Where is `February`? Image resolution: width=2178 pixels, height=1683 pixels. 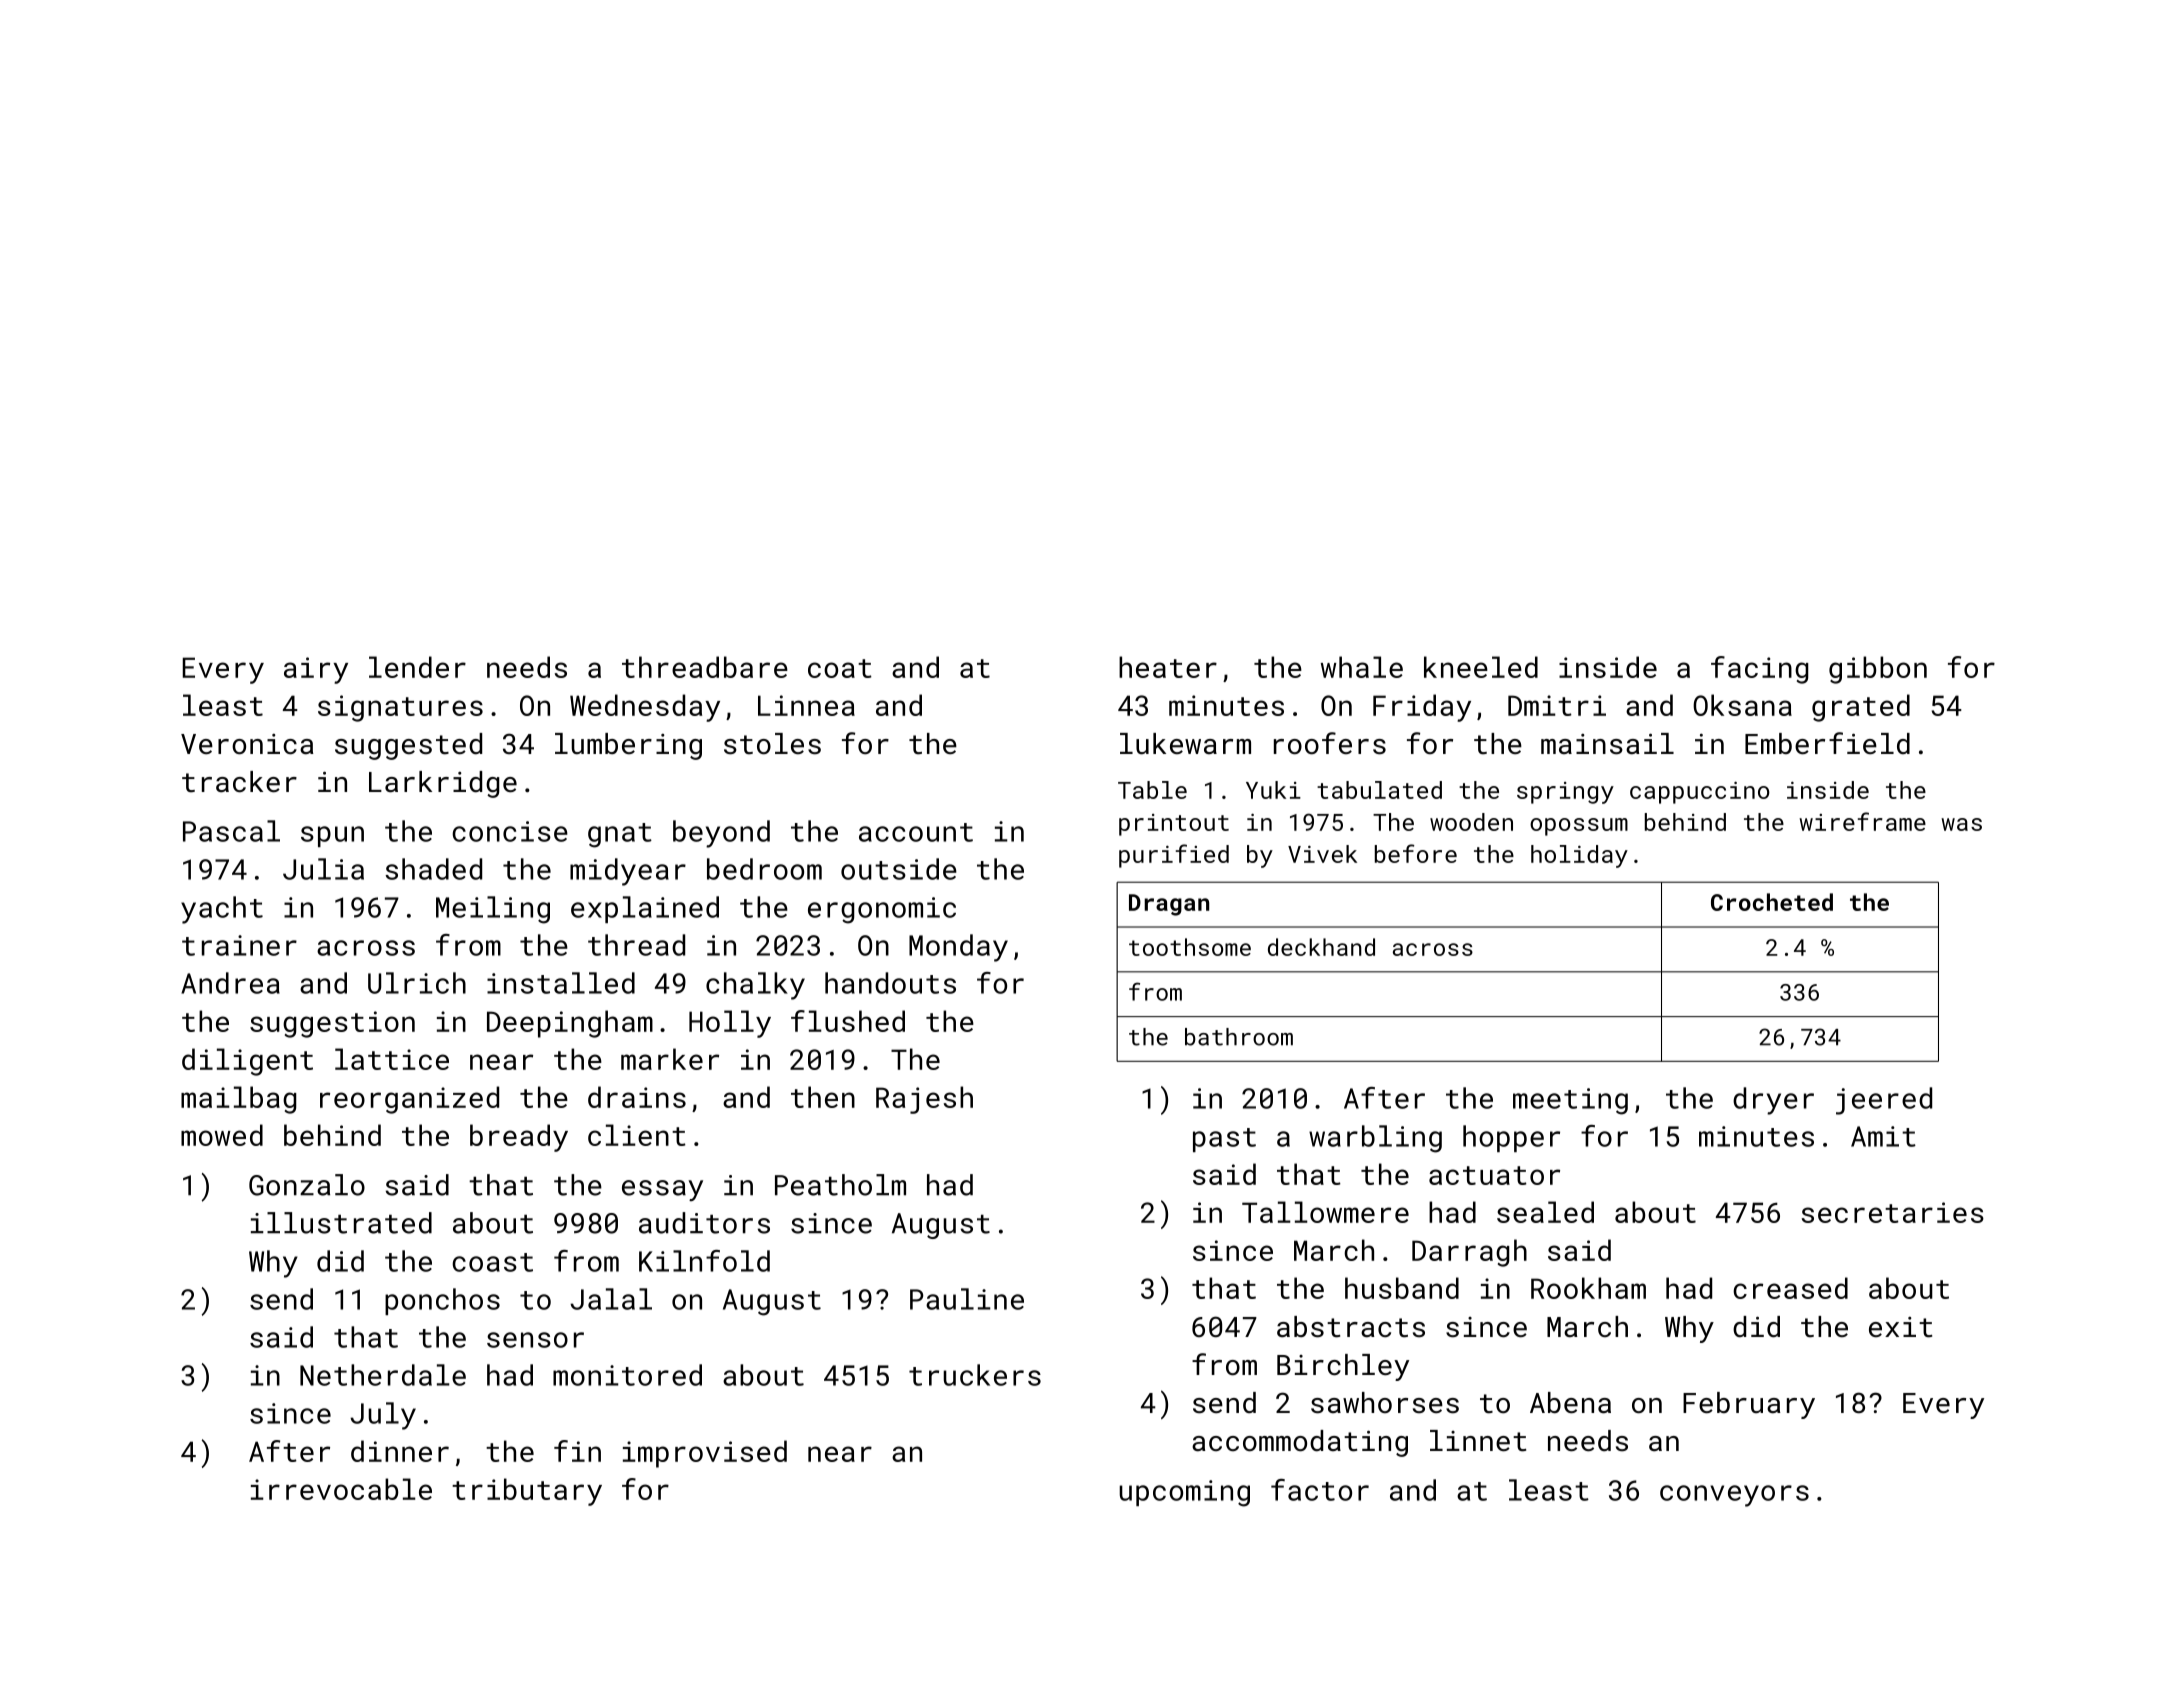
February is located at coordinates (1749, 1405).
